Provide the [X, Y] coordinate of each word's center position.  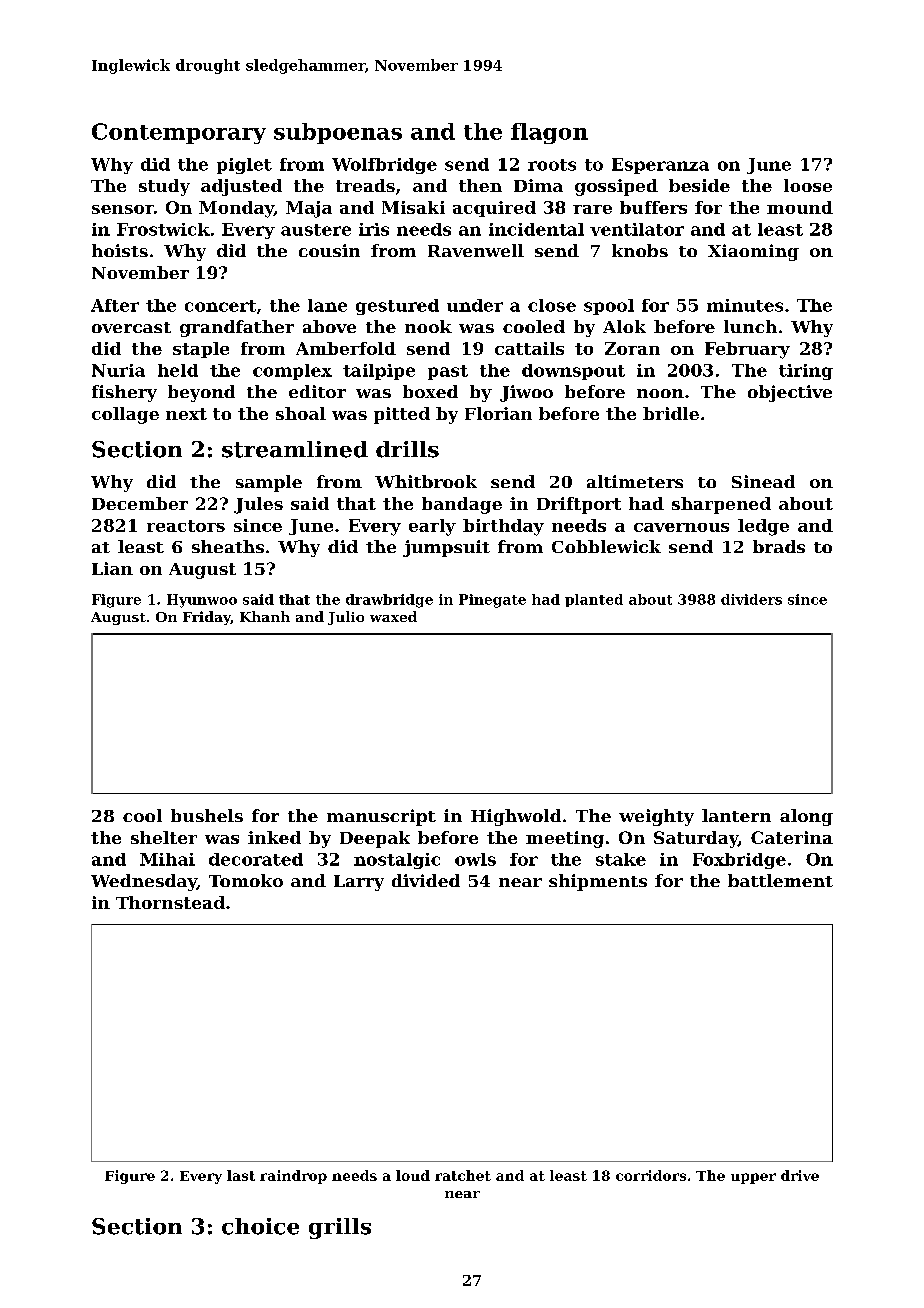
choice [260, 1226]
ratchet [463, 1175]
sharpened [721, 505]
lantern [736, 815]
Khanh [265, 616]
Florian [498, 413]
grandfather [237, 328]
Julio [346, 618]
